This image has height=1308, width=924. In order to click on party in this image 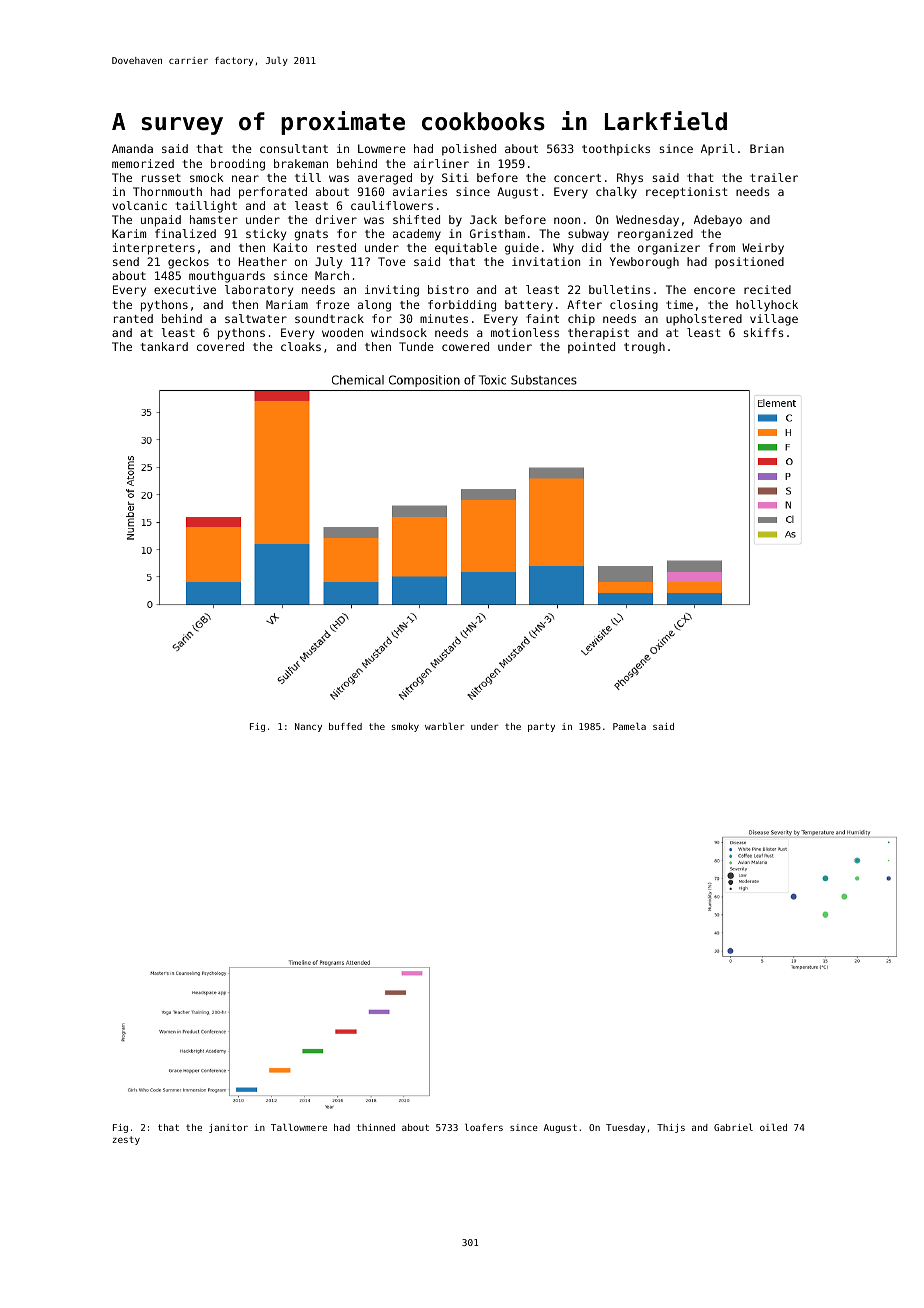, I will do `click(541, 727)`.
